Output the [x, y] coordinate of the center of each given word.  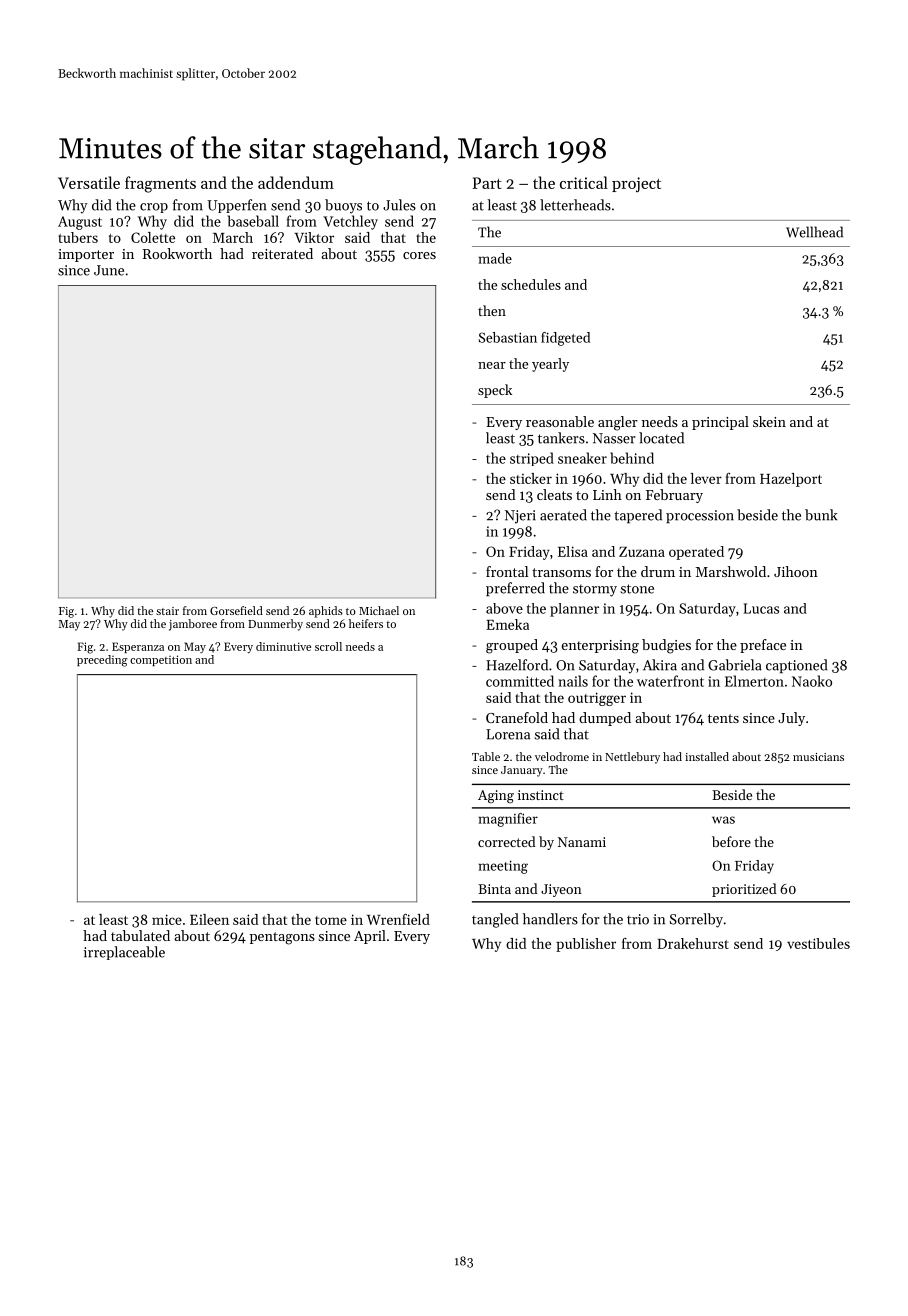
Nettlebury [632, 758]
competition [161, 660]
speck [495, 391]
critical [584, 182]
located [661, 438]
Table [486, 756]
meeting [503, 867]
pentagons [282, 938]
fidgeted [565, 339]
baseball [253, 221]
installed [707, 756]
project [636, 184]
